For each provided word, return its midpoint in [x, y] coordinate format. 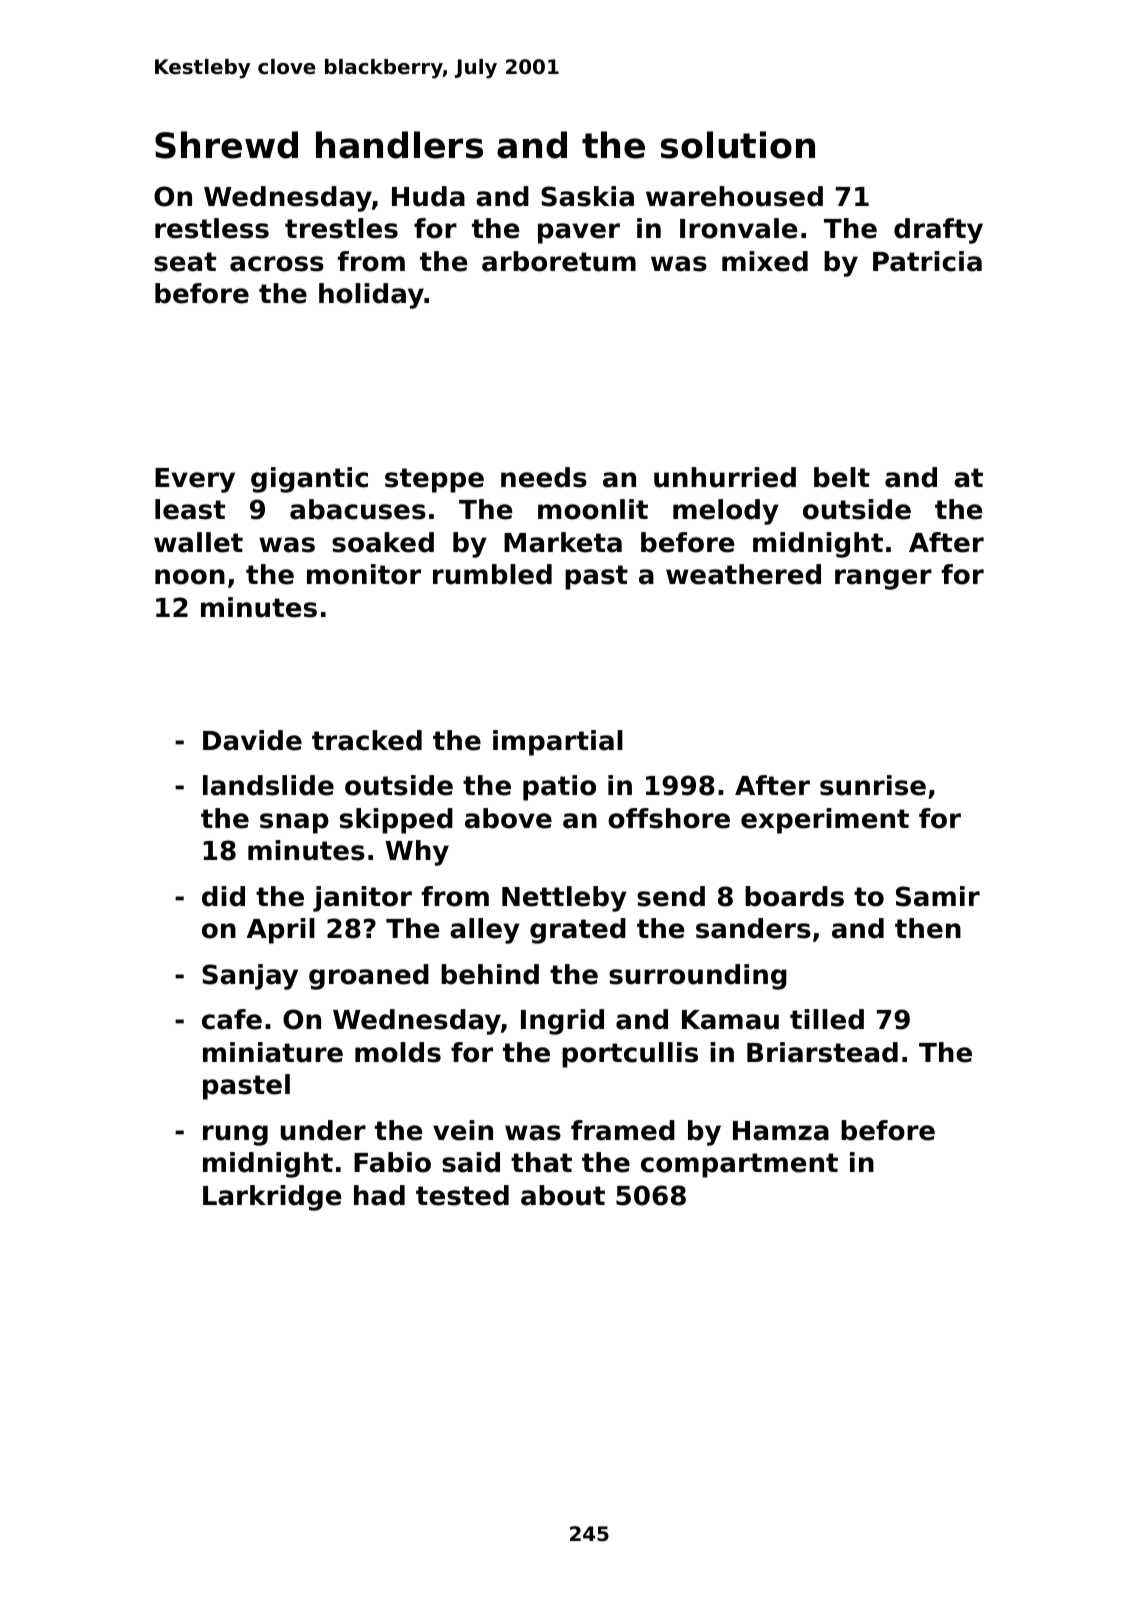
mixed [765, 261]
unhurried [725, 477]
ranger [883, 579]
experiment [825, 821]
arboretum [559, 261]
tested [462, 1195]
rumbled [492, 574]
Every [195, 480]
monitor [364, 574]
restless [212, 228]
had [379, 1195]
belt [842, 477]
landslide [268, 785]
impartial [558, 743]
